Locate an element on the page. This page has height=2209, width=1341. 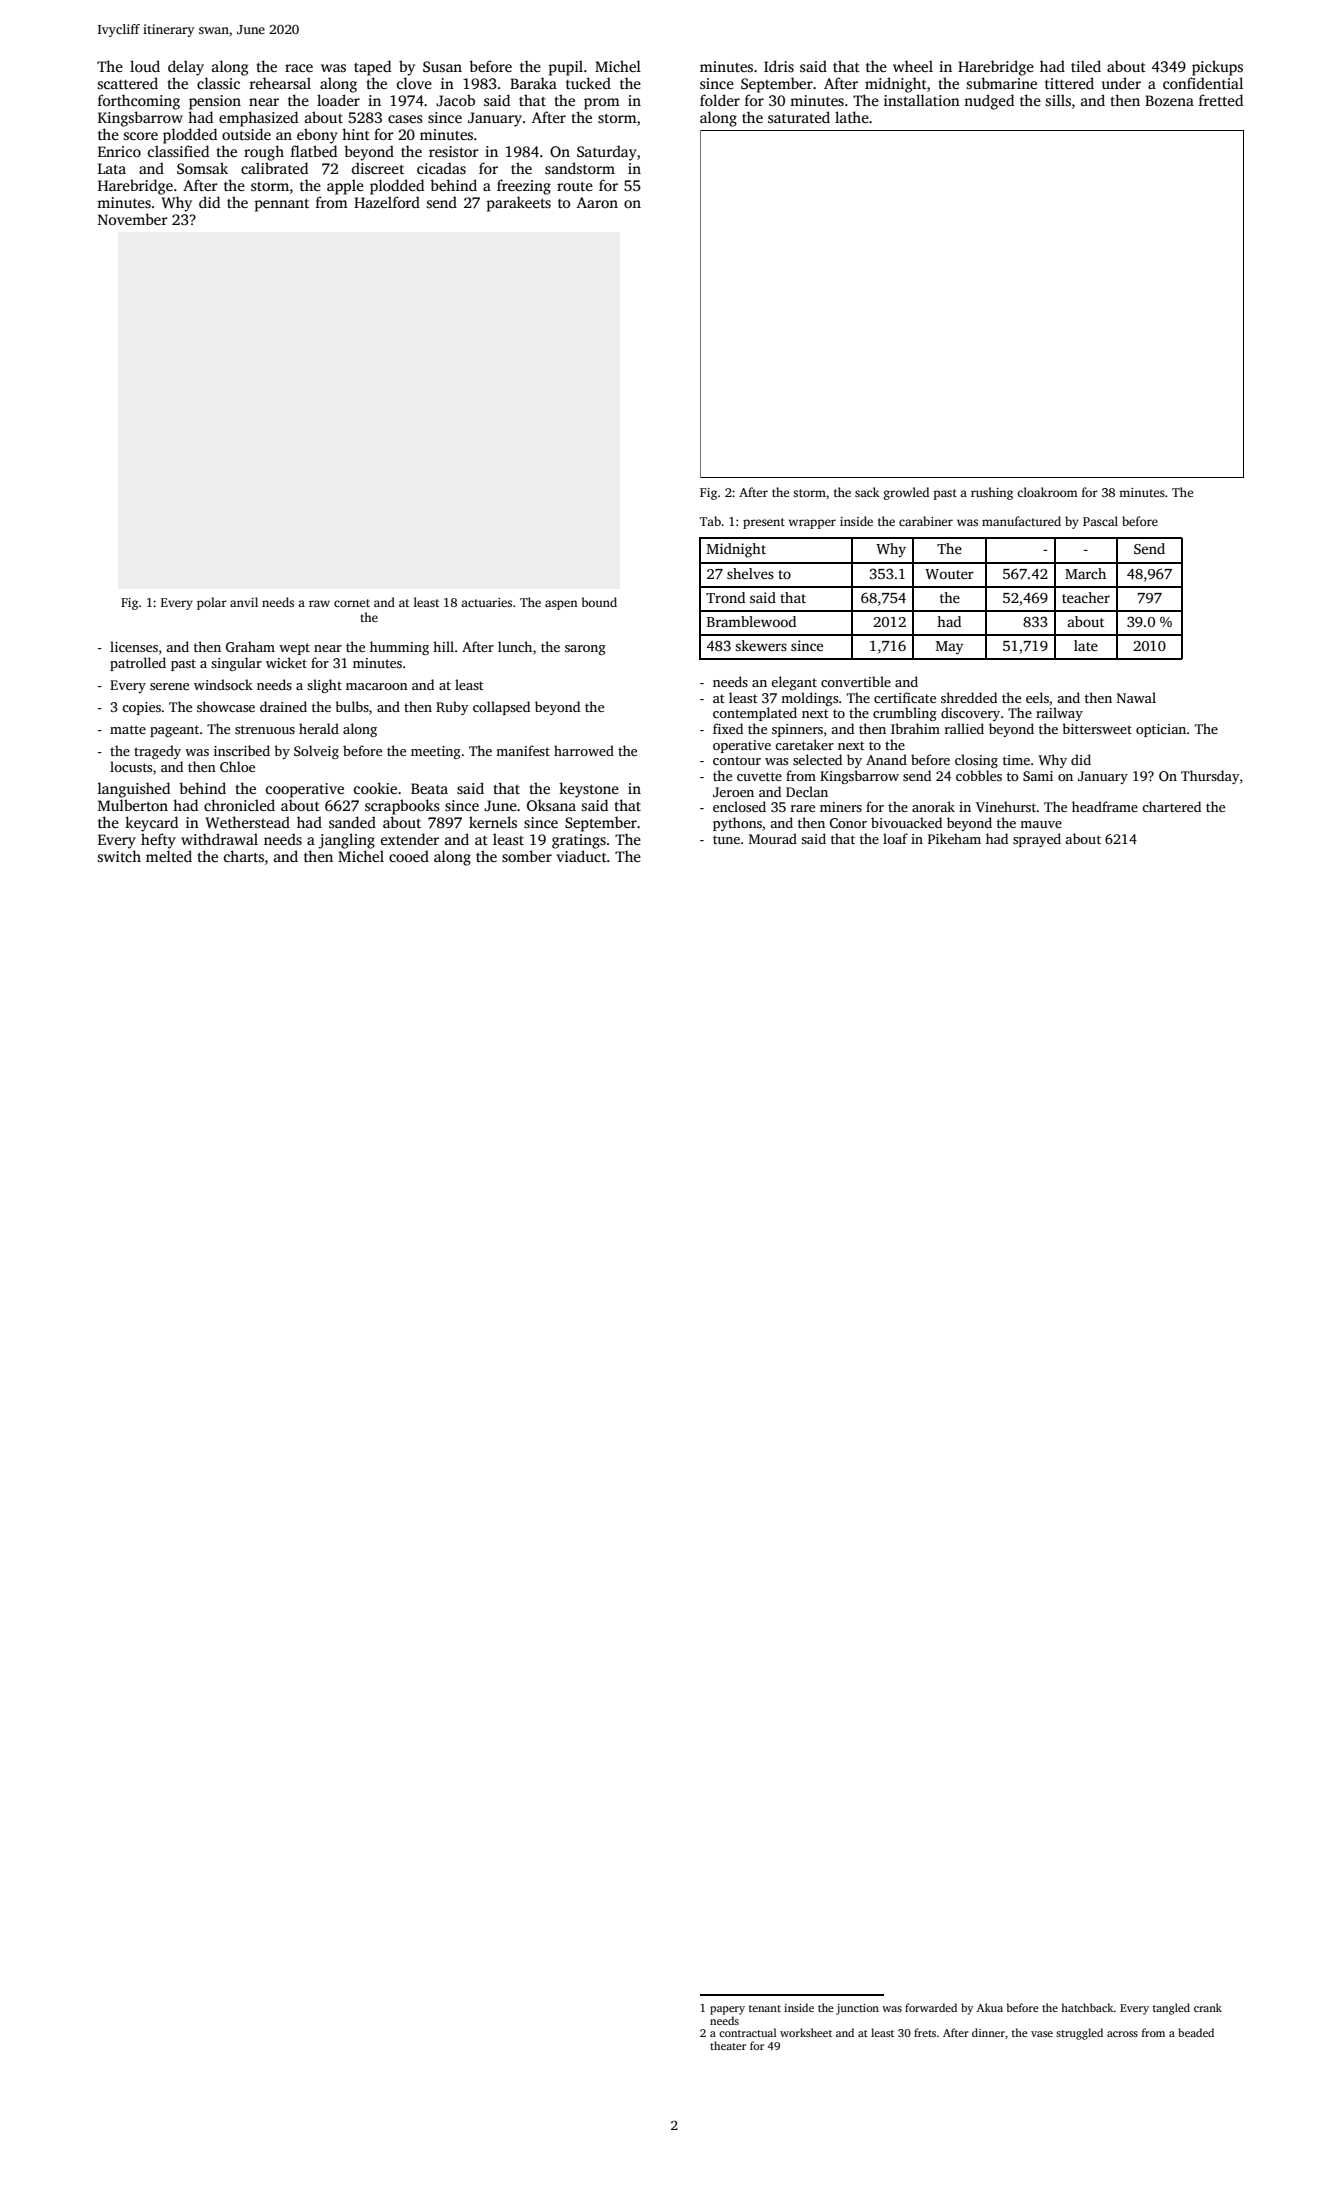
Susan is located at coordinates (442, 66).
